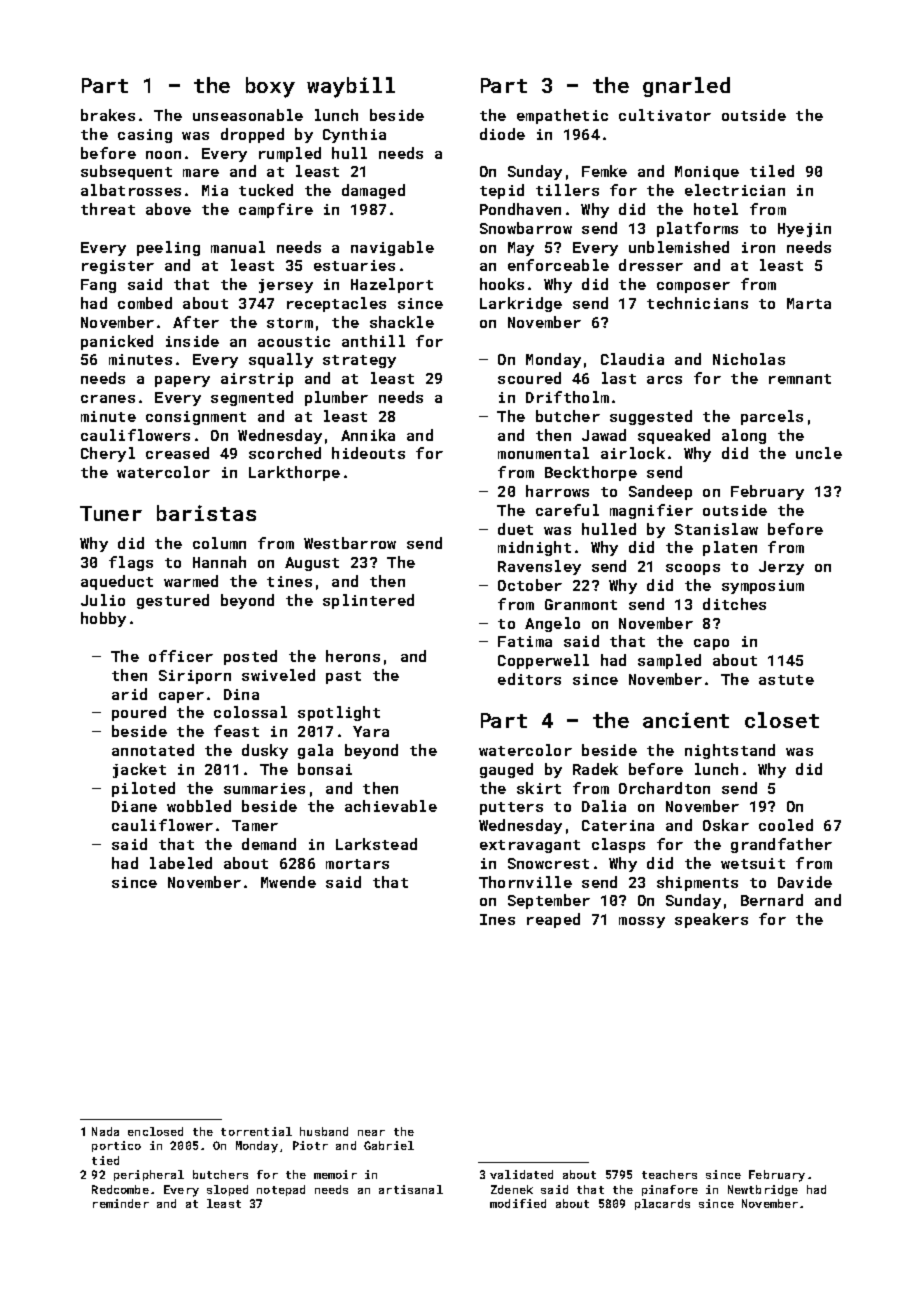  Describe the element at coordinates (108, 454) in the image. I see `Cheryl` at that location.
